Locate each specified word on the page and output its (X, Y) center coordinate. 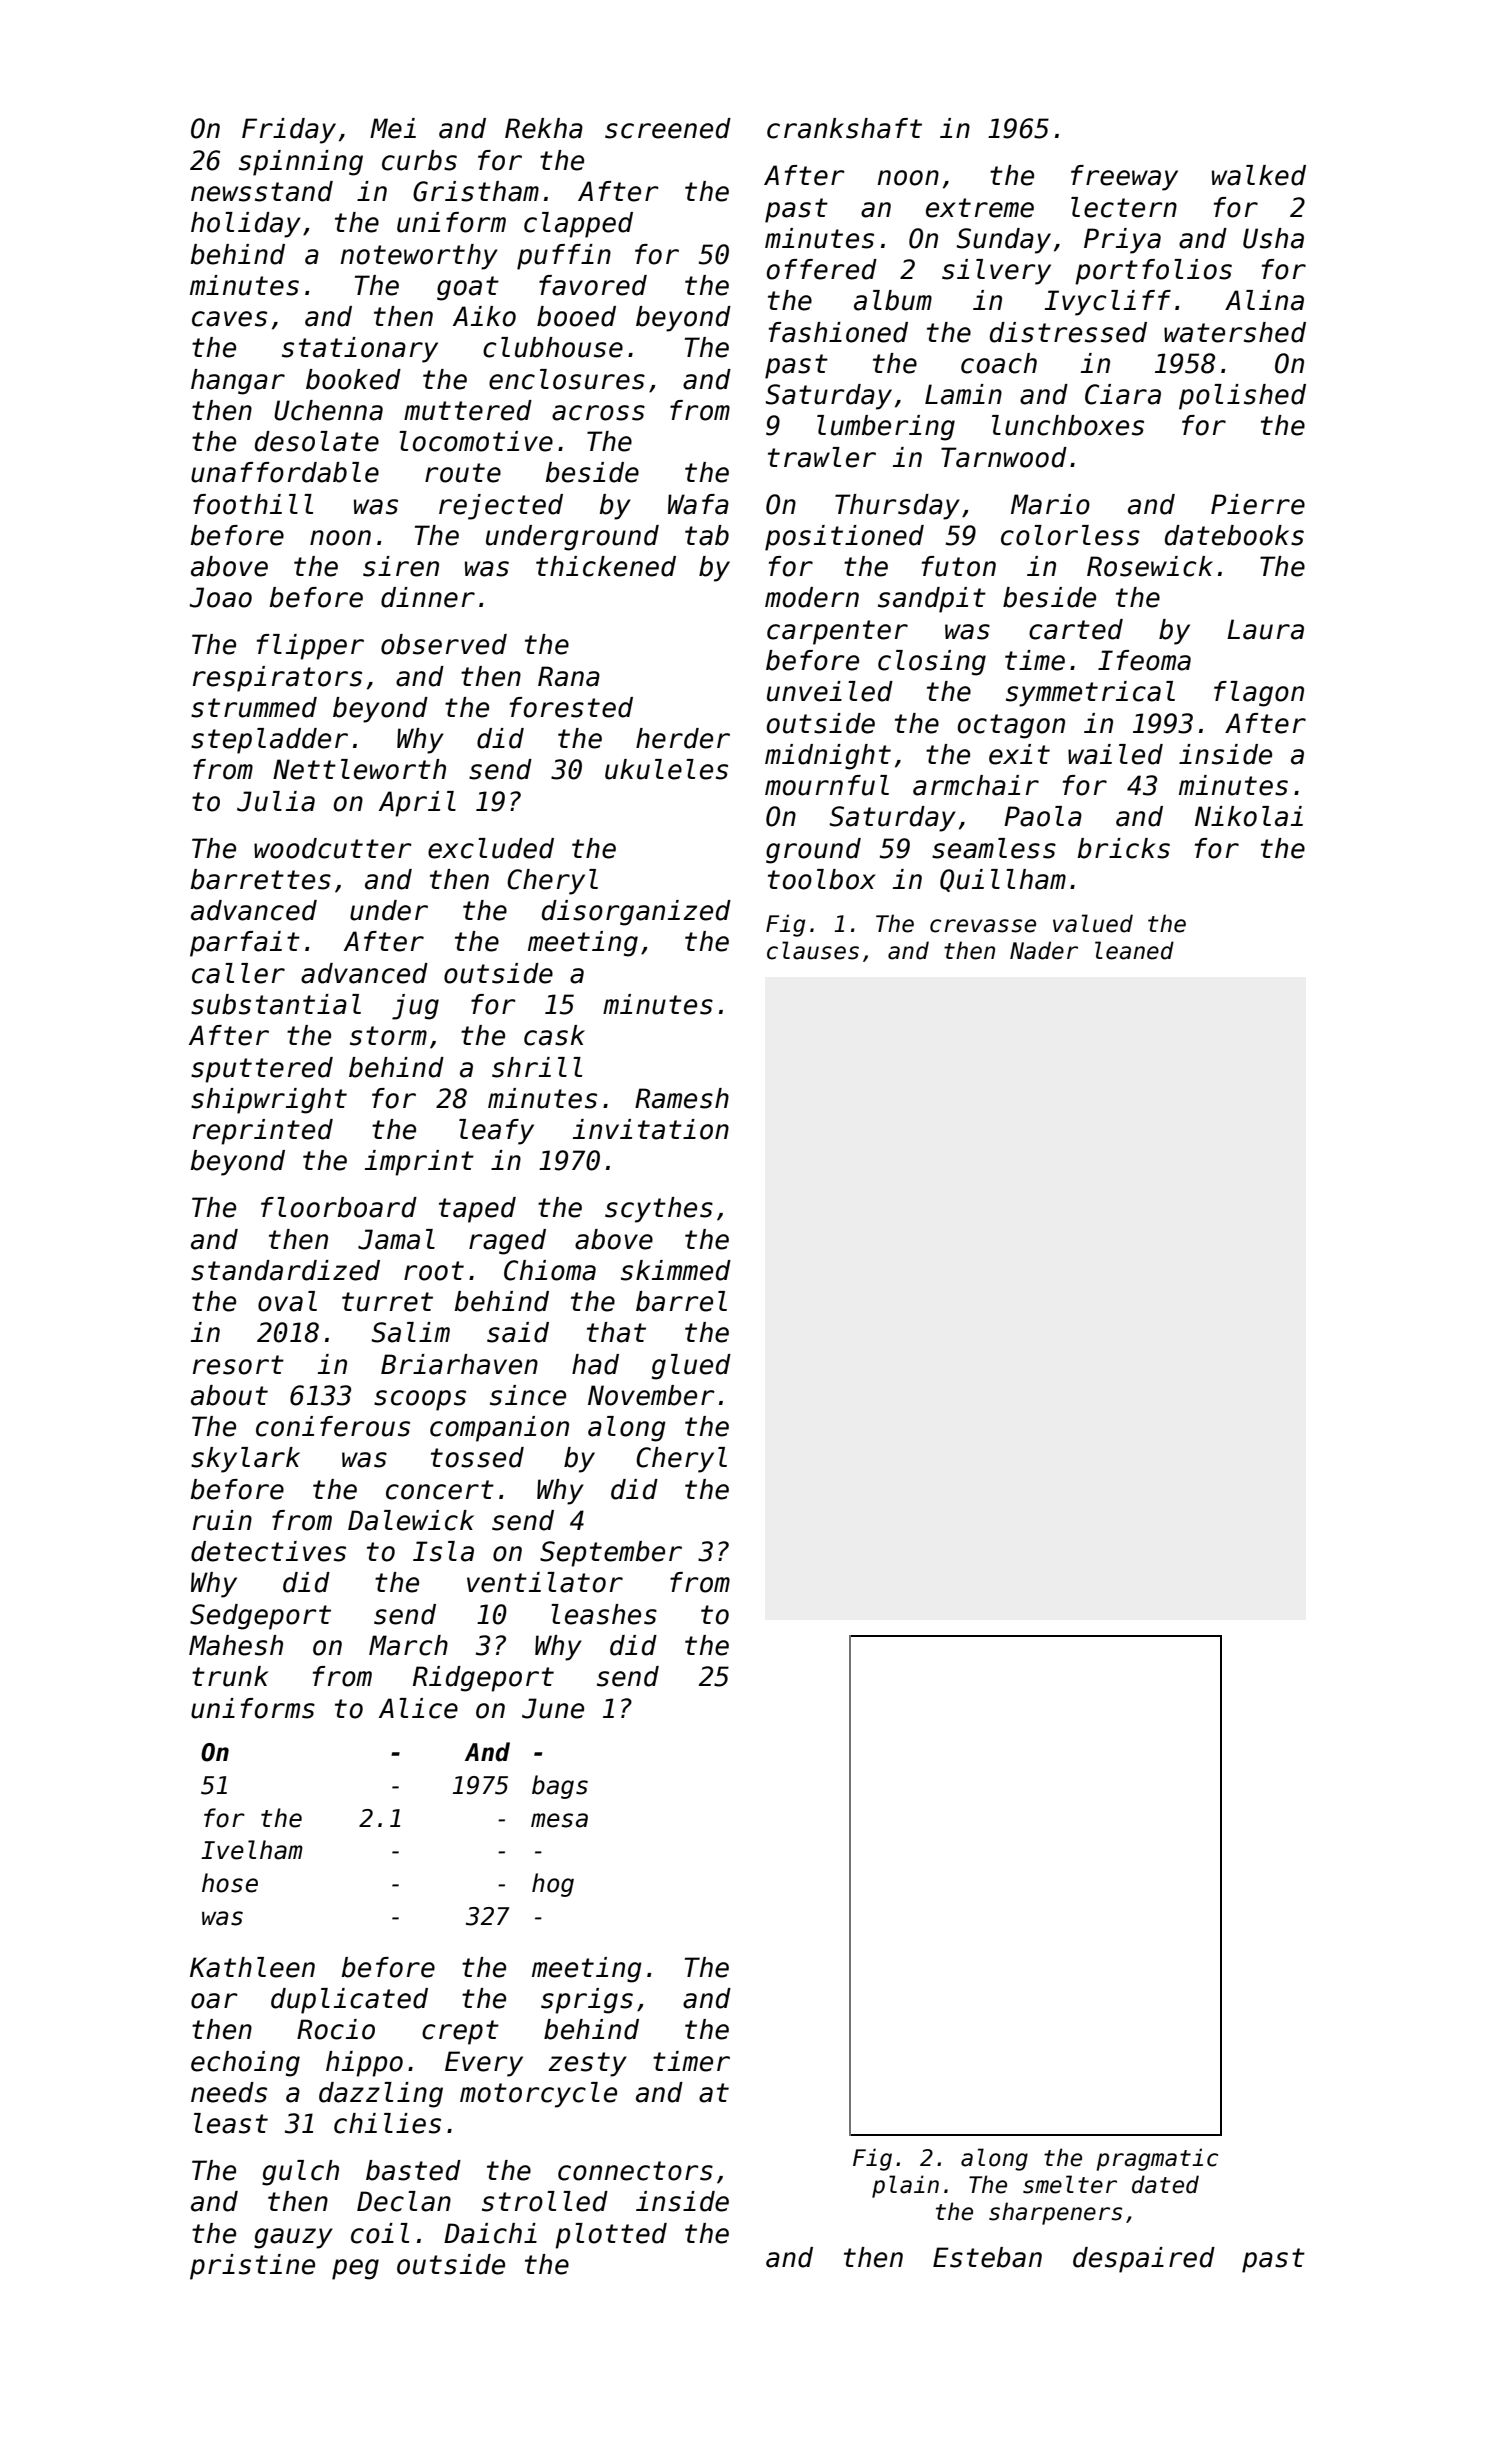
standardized (285, 1270)
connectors (635, 2171)
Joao (220, 597)
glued (691, 1367)
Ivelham (252, 1850)
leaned (1134, 950)
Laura (1265, 629)
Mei (393, 128)
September (611, 1554)
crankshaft (844, 128)
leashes (604, 1614)
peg (355, 2269)
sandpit (932, 600)
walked (1259, 175)
